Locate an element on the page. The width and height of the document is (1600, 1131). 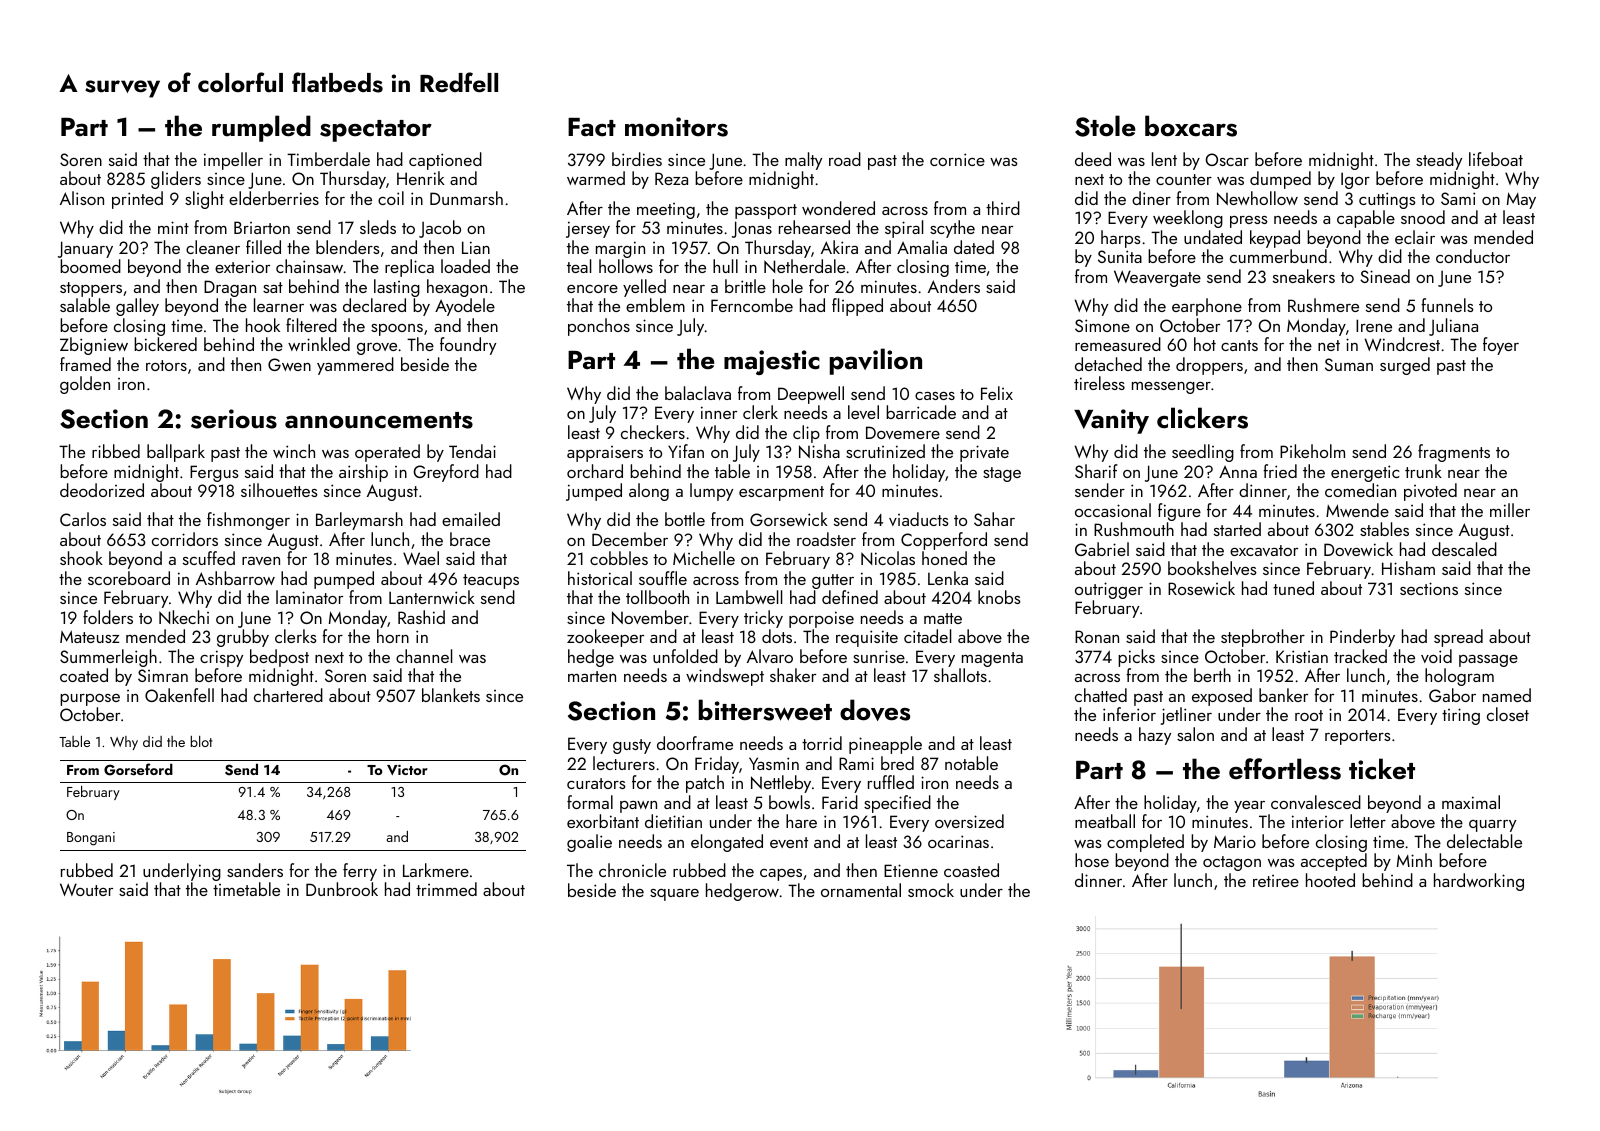
smock is located at coordinates (931, 890).
